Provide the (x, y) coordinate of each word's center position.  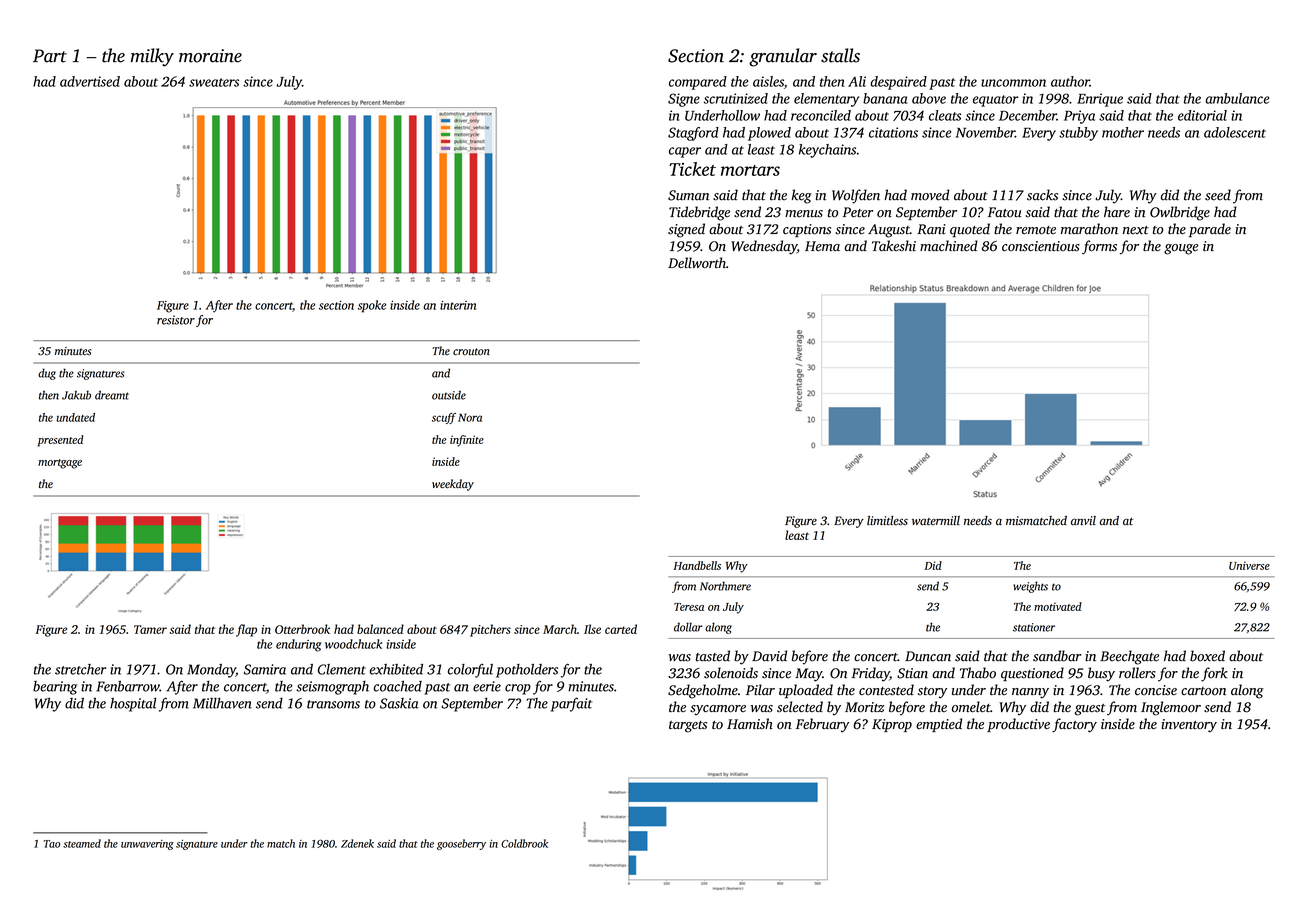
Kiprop (892, 725)
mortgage (60, 464)
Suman (688, 195)
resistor (176, 320)
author (1070, 81)
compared (698, 83)
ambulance (1237, 98)
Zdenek (357, 843)
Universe (1249, 565)
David (769, 656)
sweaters (214, 82)
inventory (1189, 726)
